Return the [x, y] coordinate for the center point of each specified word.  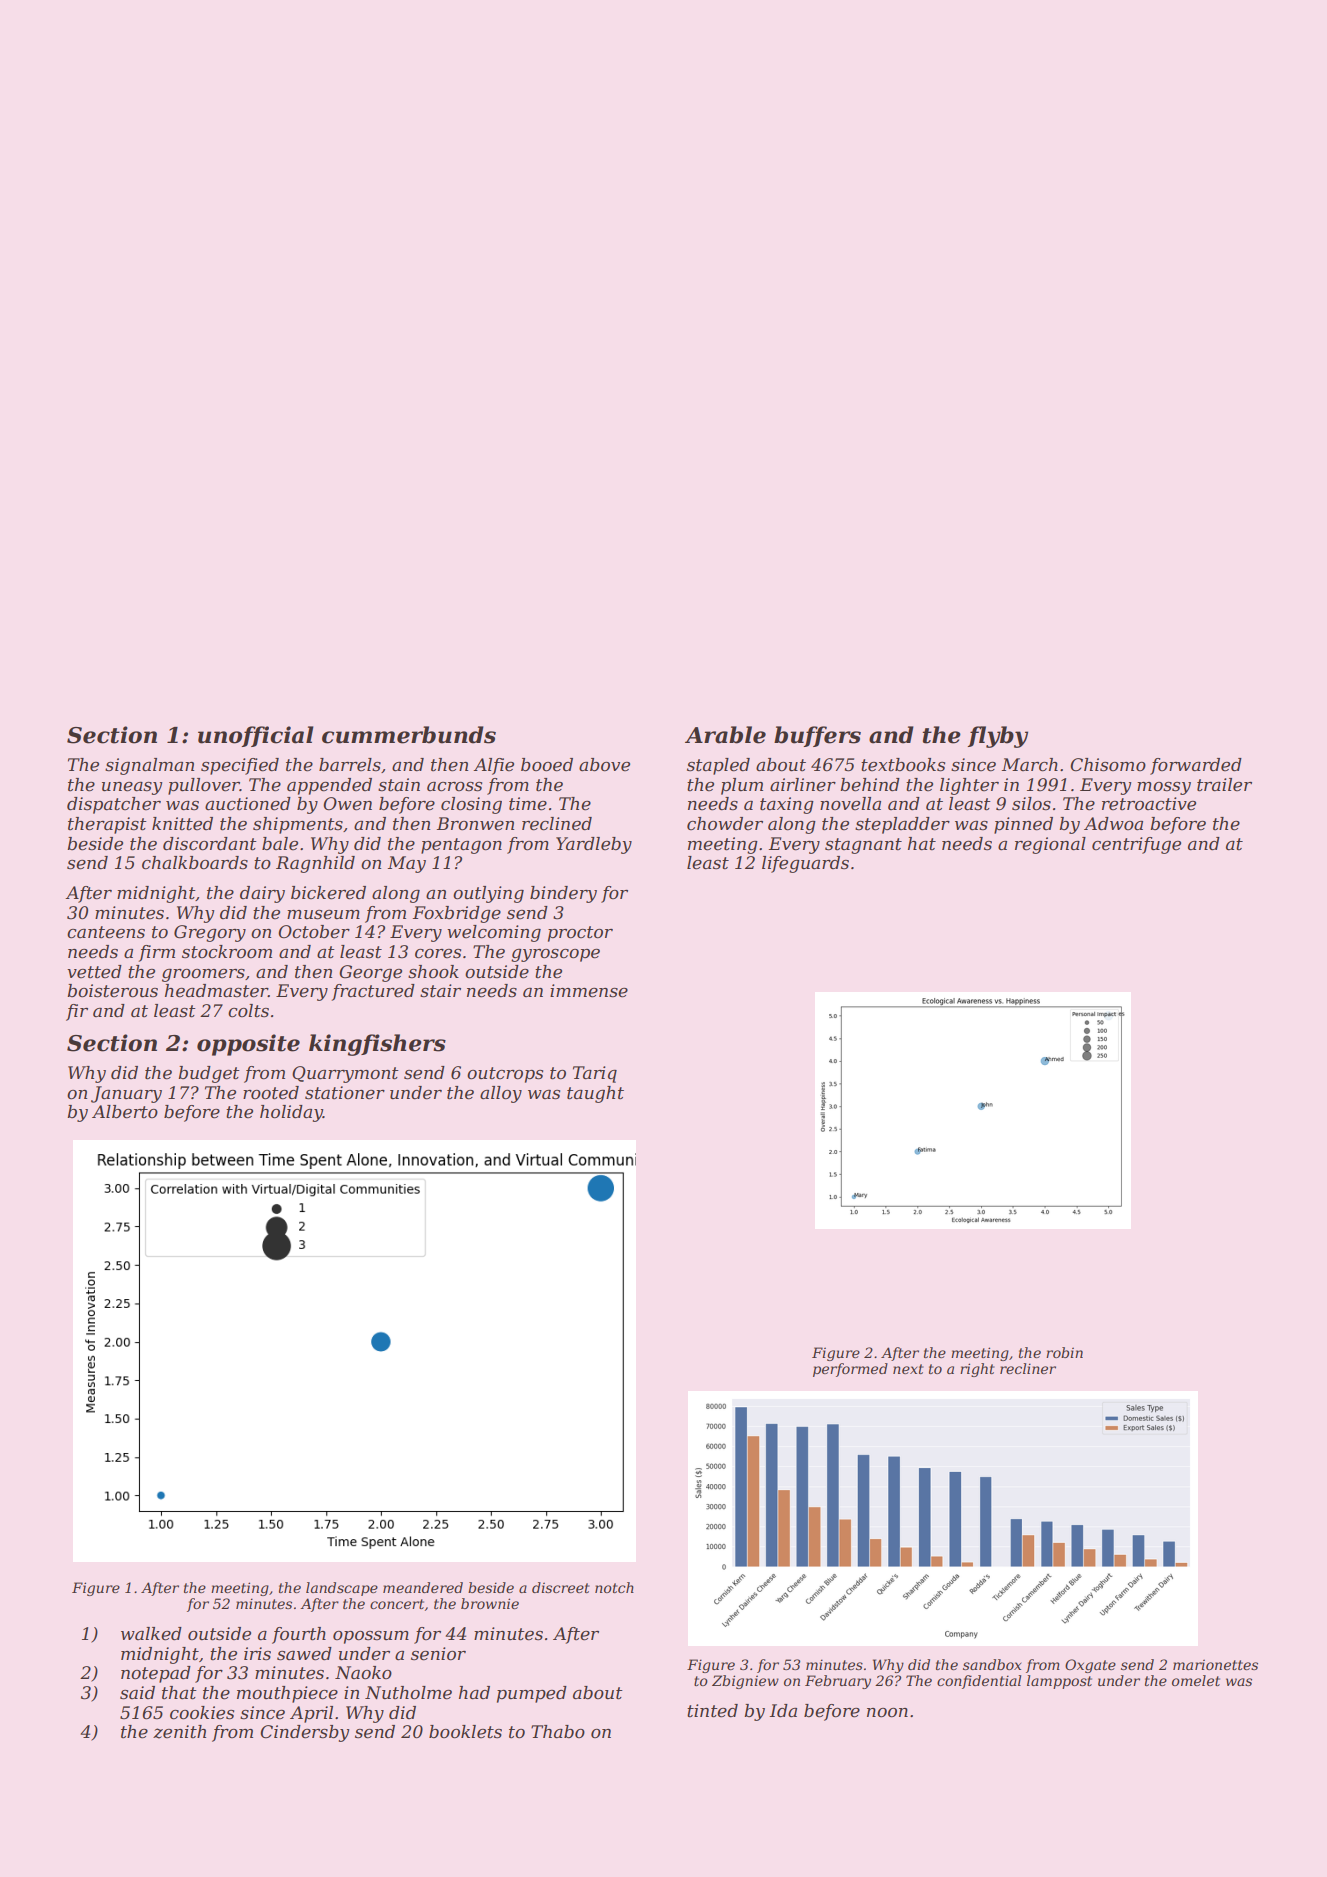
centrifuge [1136, 845]
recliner [1028, 1368]
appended [329, 786]
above [604, 765]
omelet [1196, 1680]
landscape [342, 1589]
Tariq [595, 1074]
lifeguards [805, 864]
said [137, 1693]
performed [850, 1370]
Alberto [125, 1112]
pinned [1023, 825]
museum [323, 915]
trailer [1224, 785]
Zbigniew [745, 1682]
